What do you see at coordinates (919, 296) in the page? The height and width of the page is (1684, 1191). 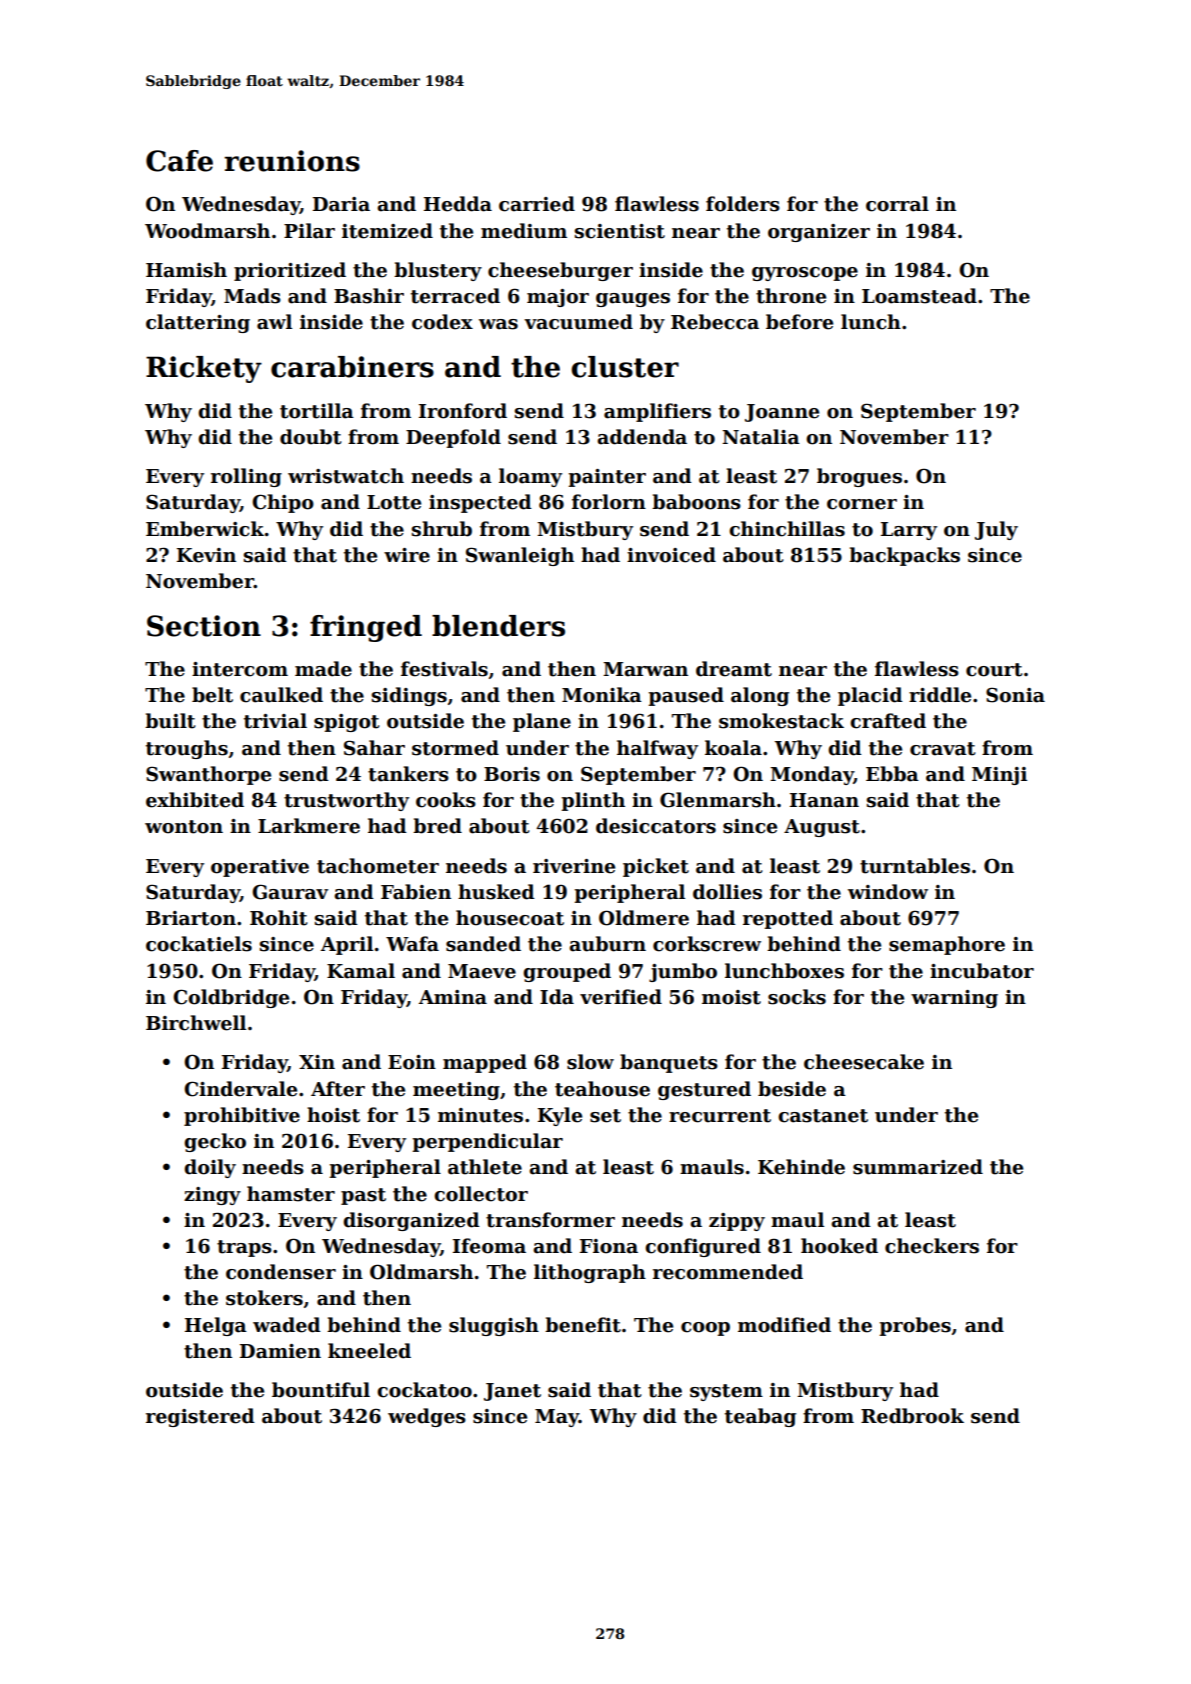 I see `Loamstead` at bounding box center [919, 296].
